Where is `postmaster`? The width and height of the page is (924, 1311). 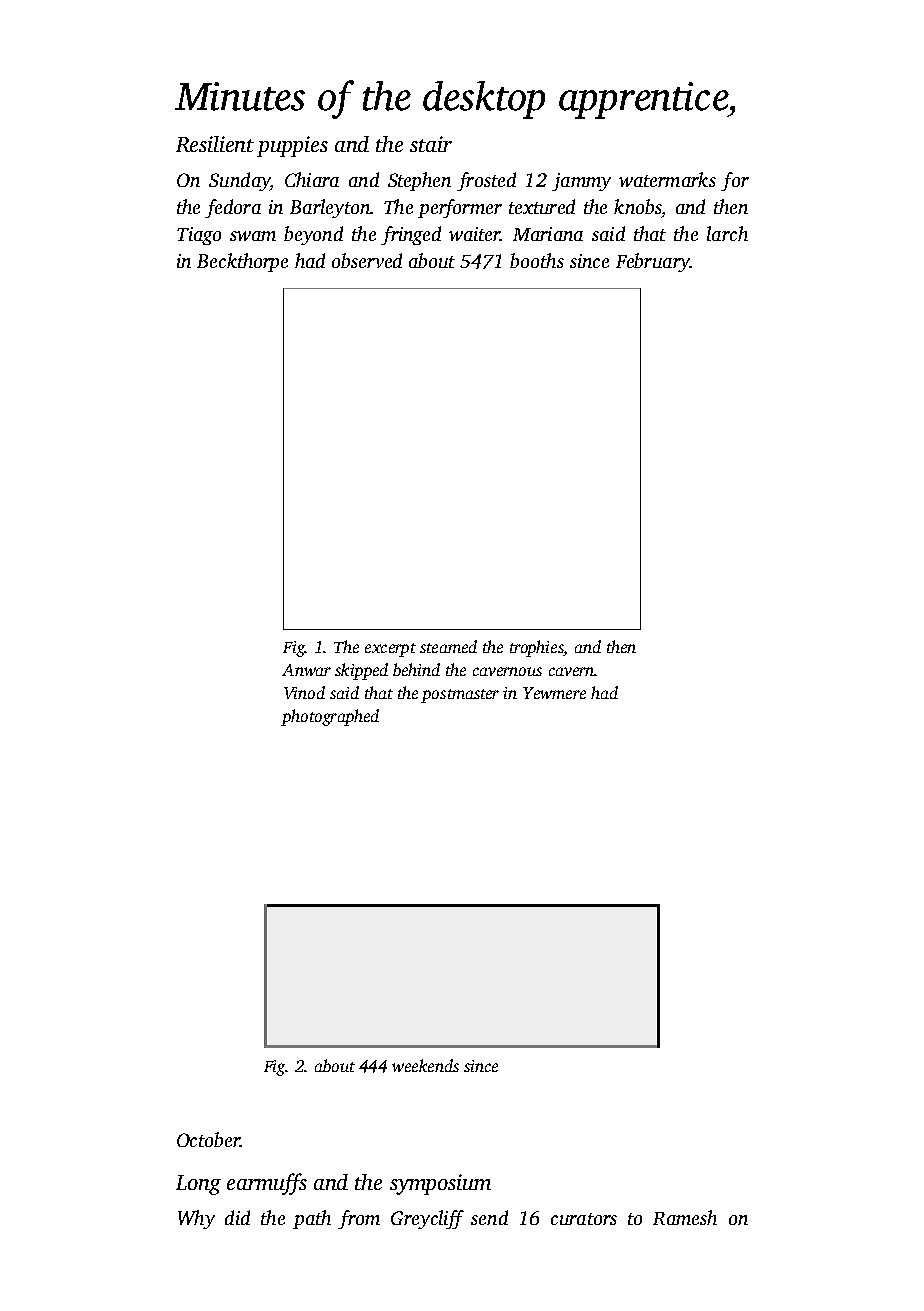 postmaster is located at coordinates (460, 696).
